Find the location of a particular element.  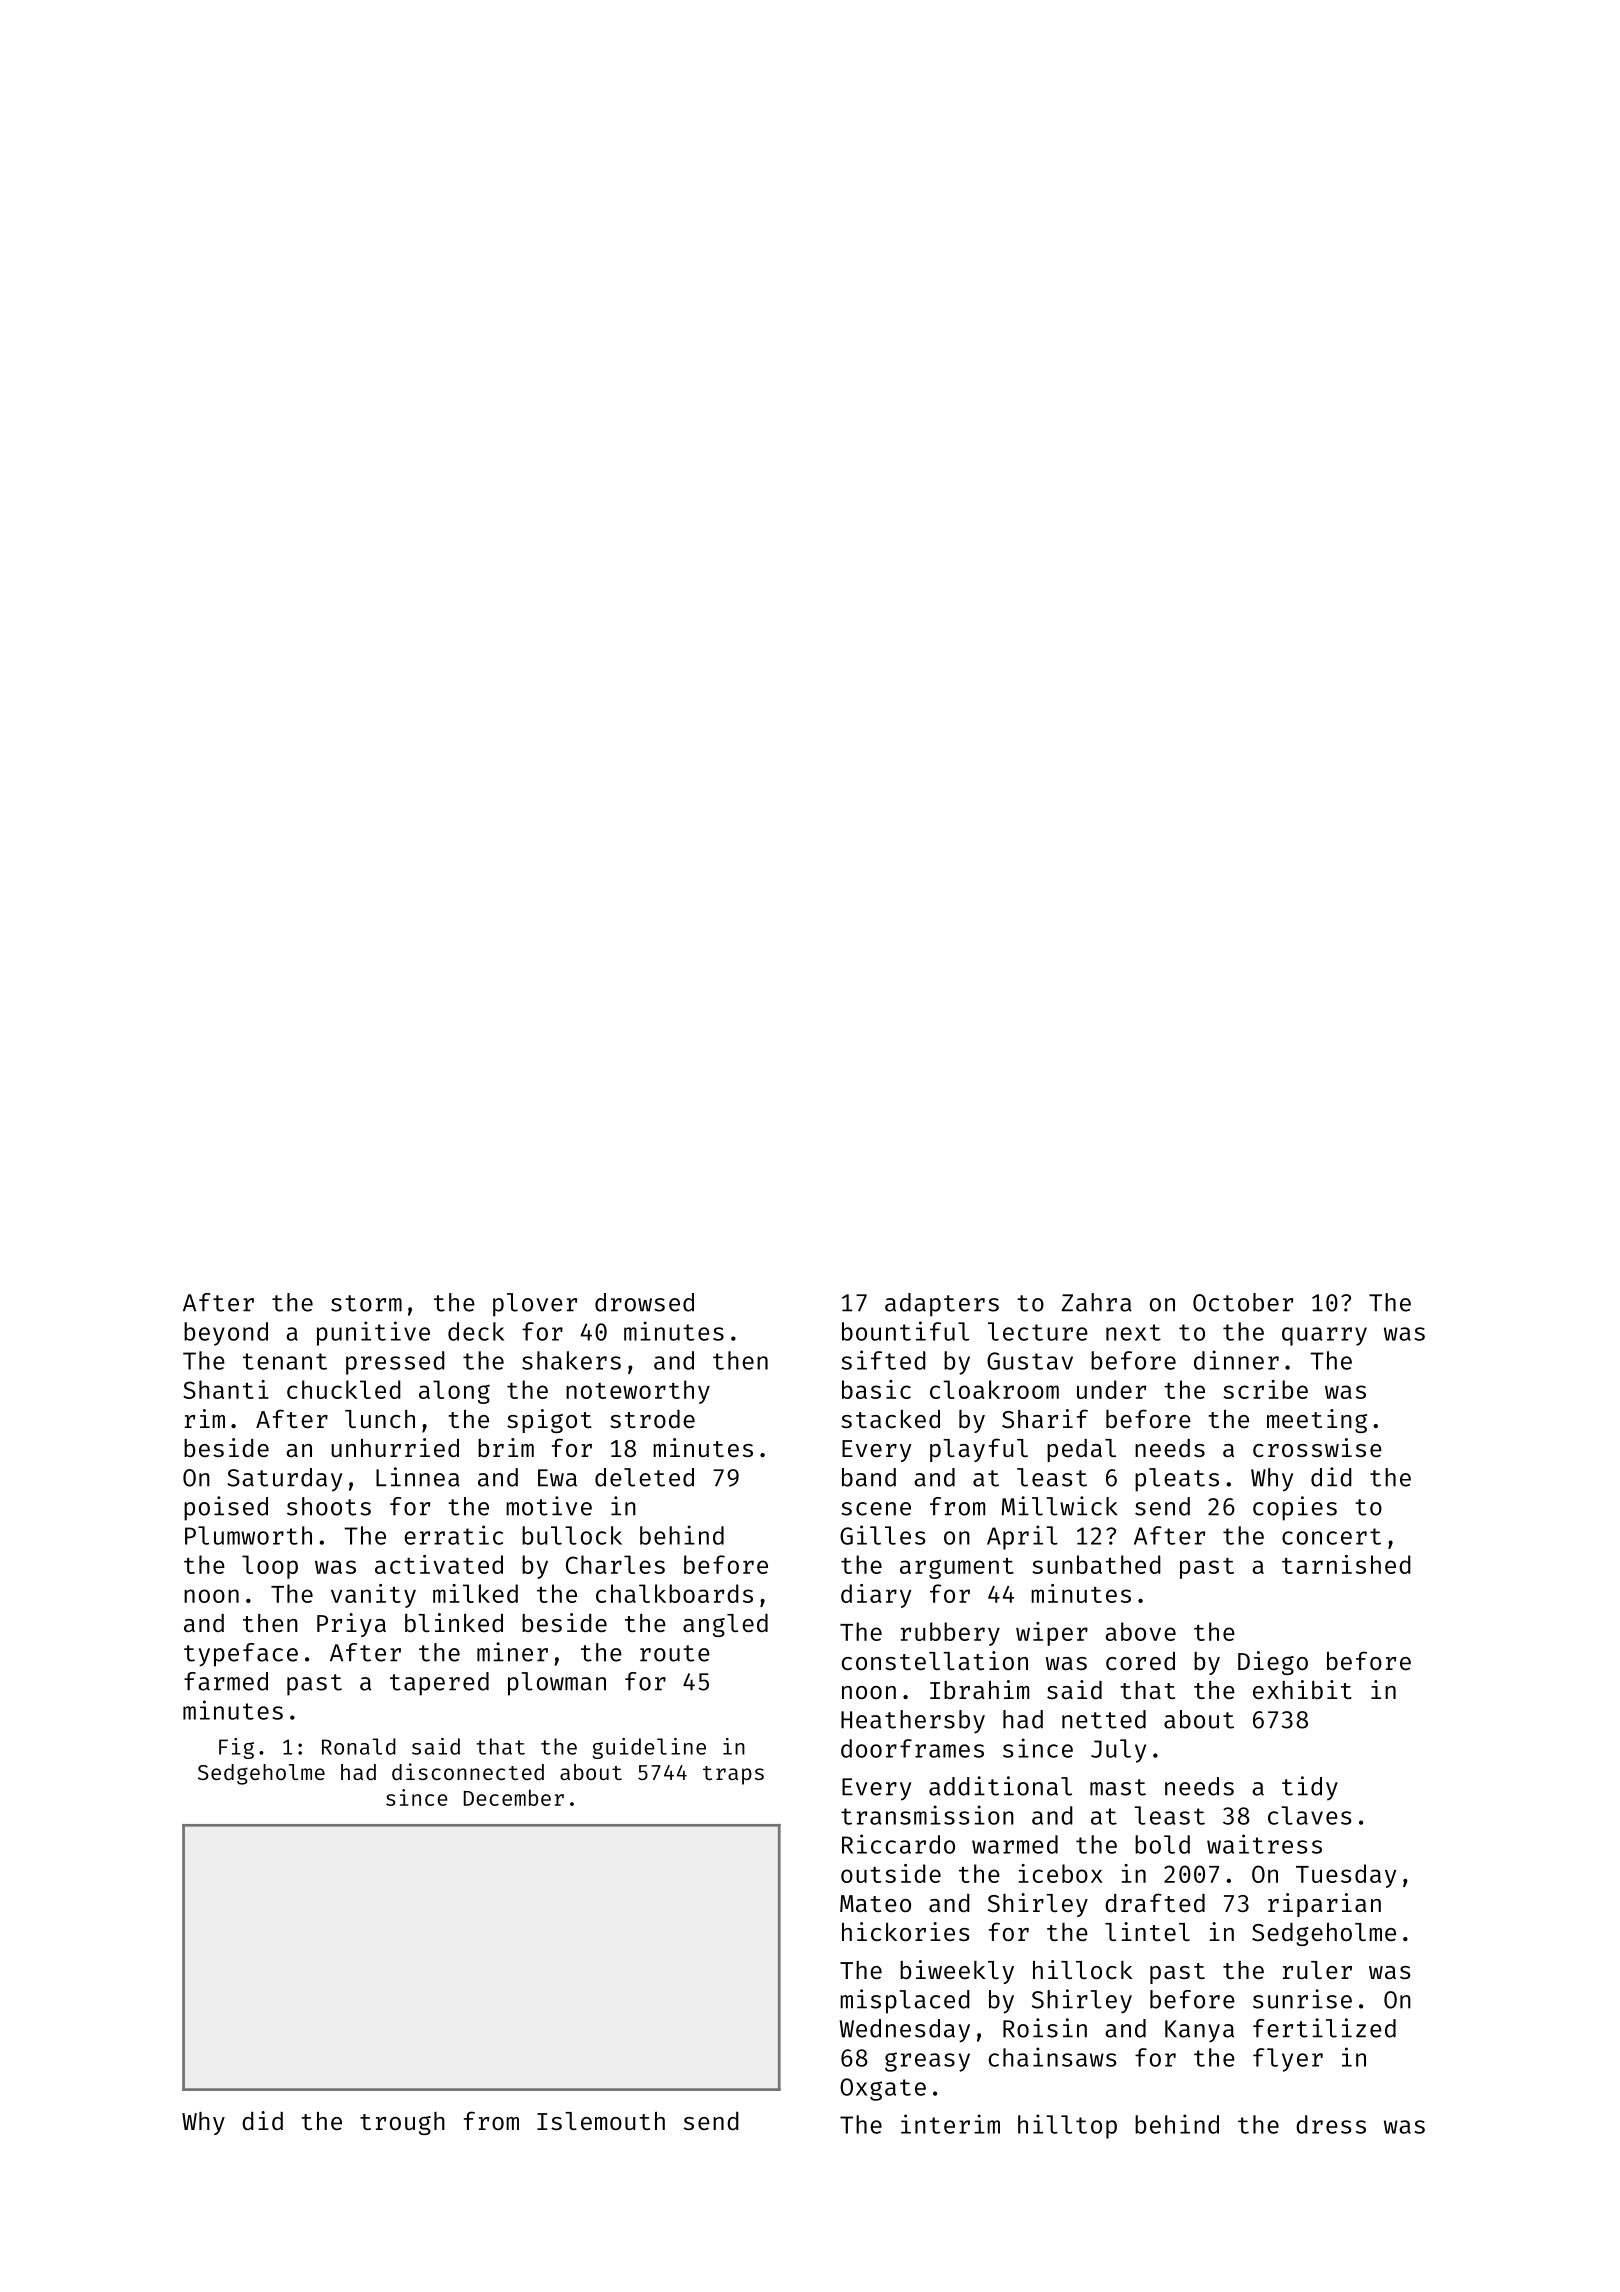

tarnished is located at coordinates (1346, 1564).
